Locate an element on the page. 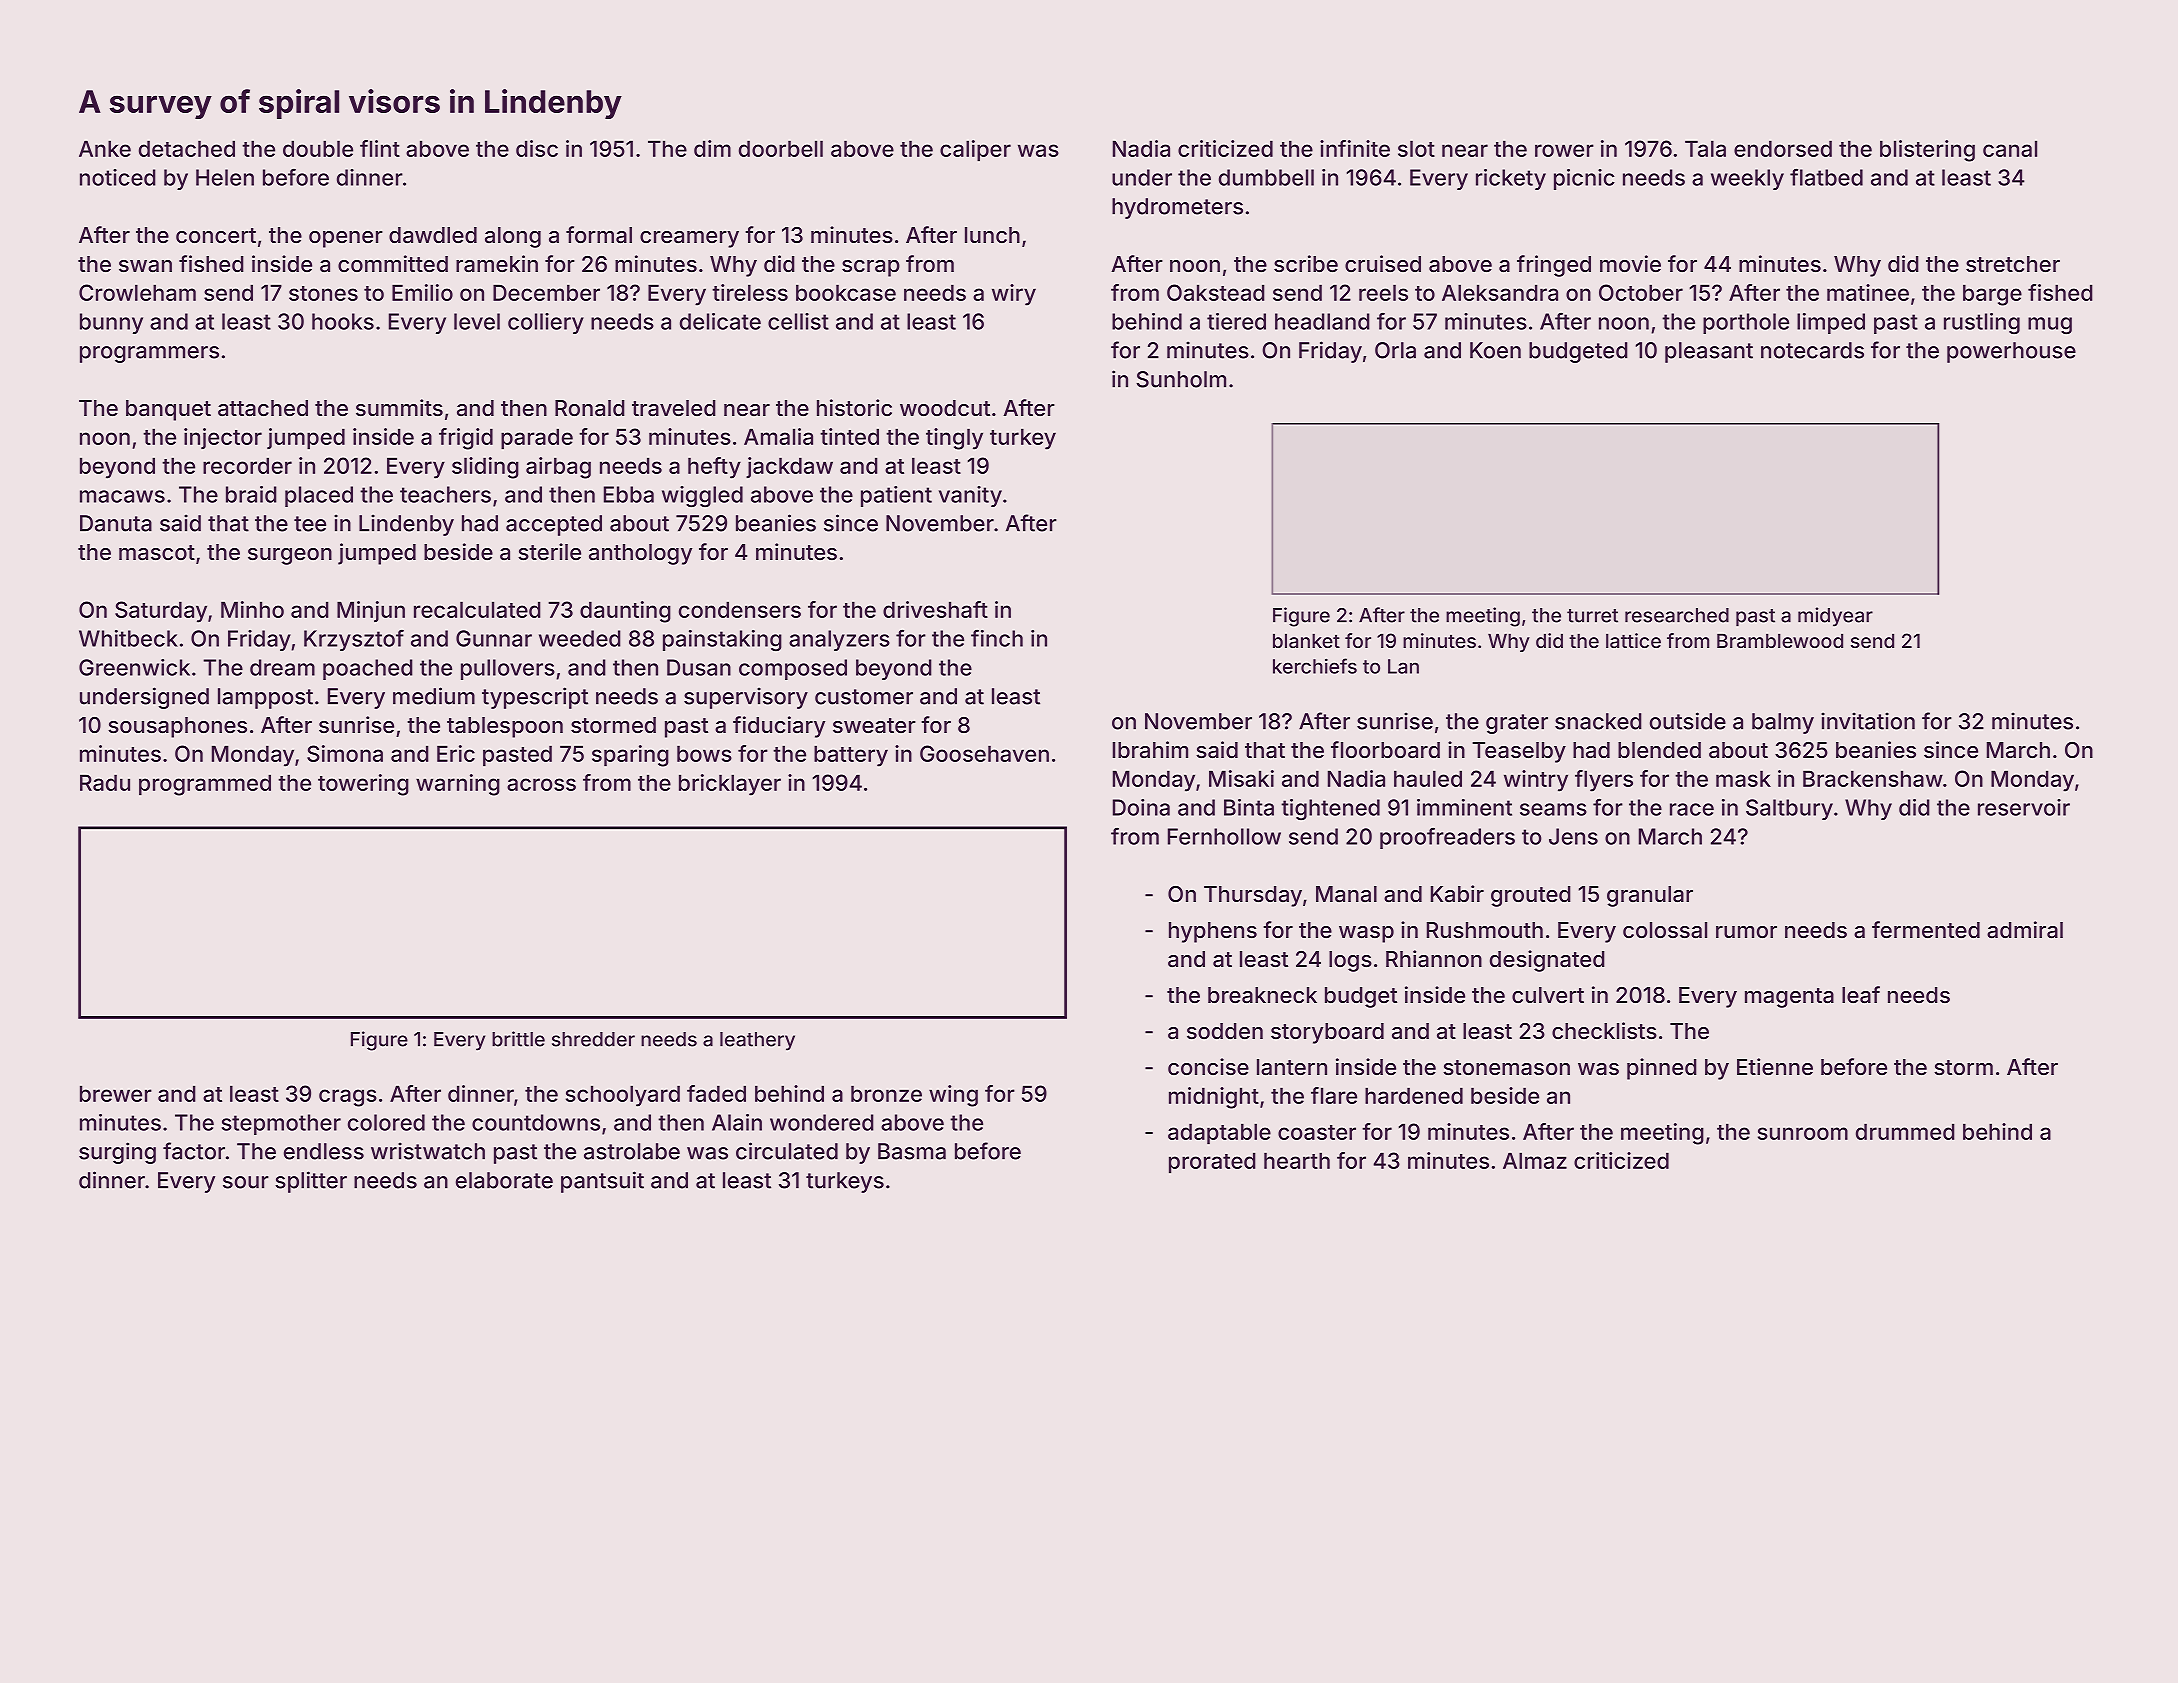  adaptable is located at coordinates (1219, 1133).
